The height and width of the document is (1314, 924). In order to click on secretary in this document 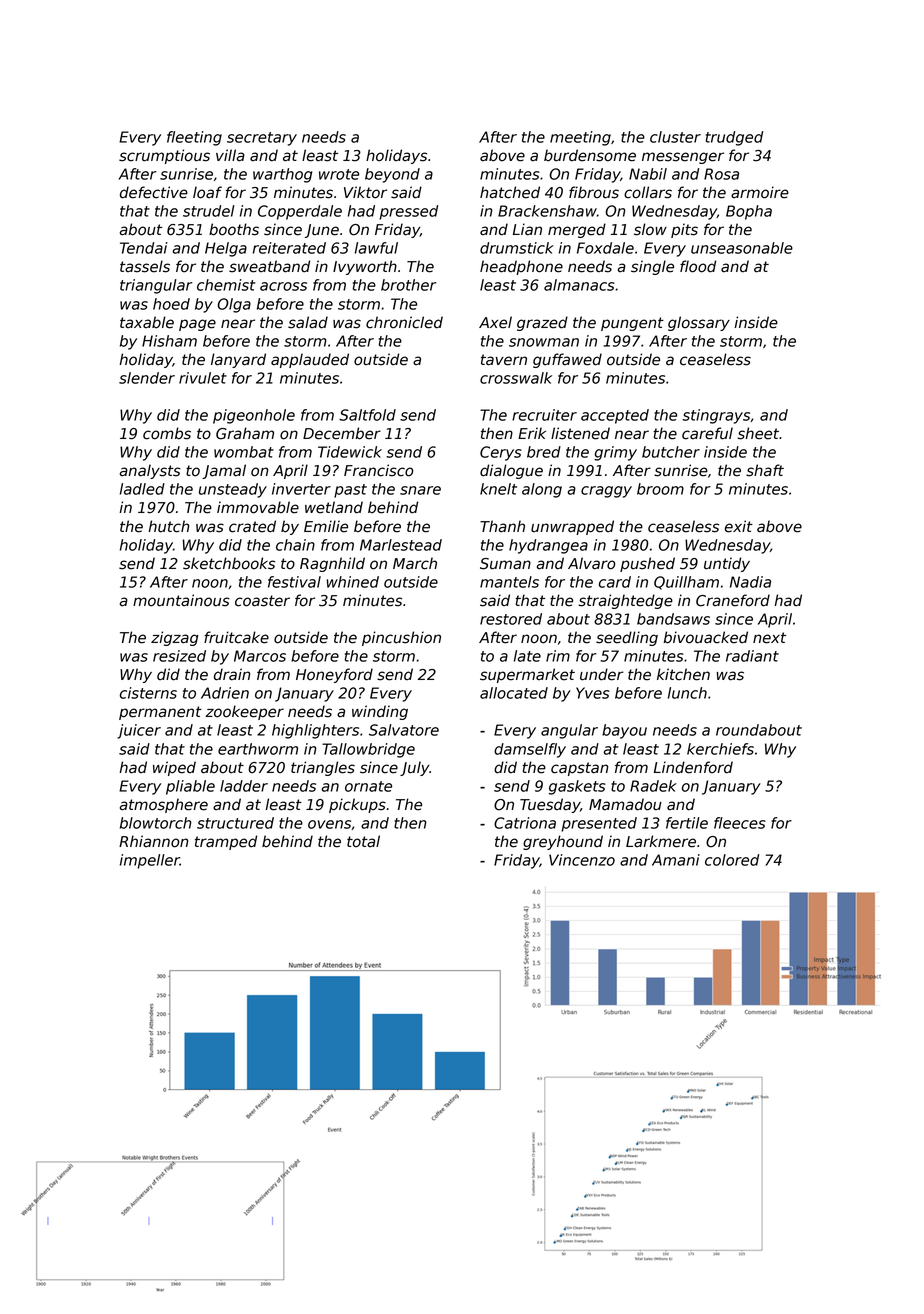, I will do `click(262, 139)`.
